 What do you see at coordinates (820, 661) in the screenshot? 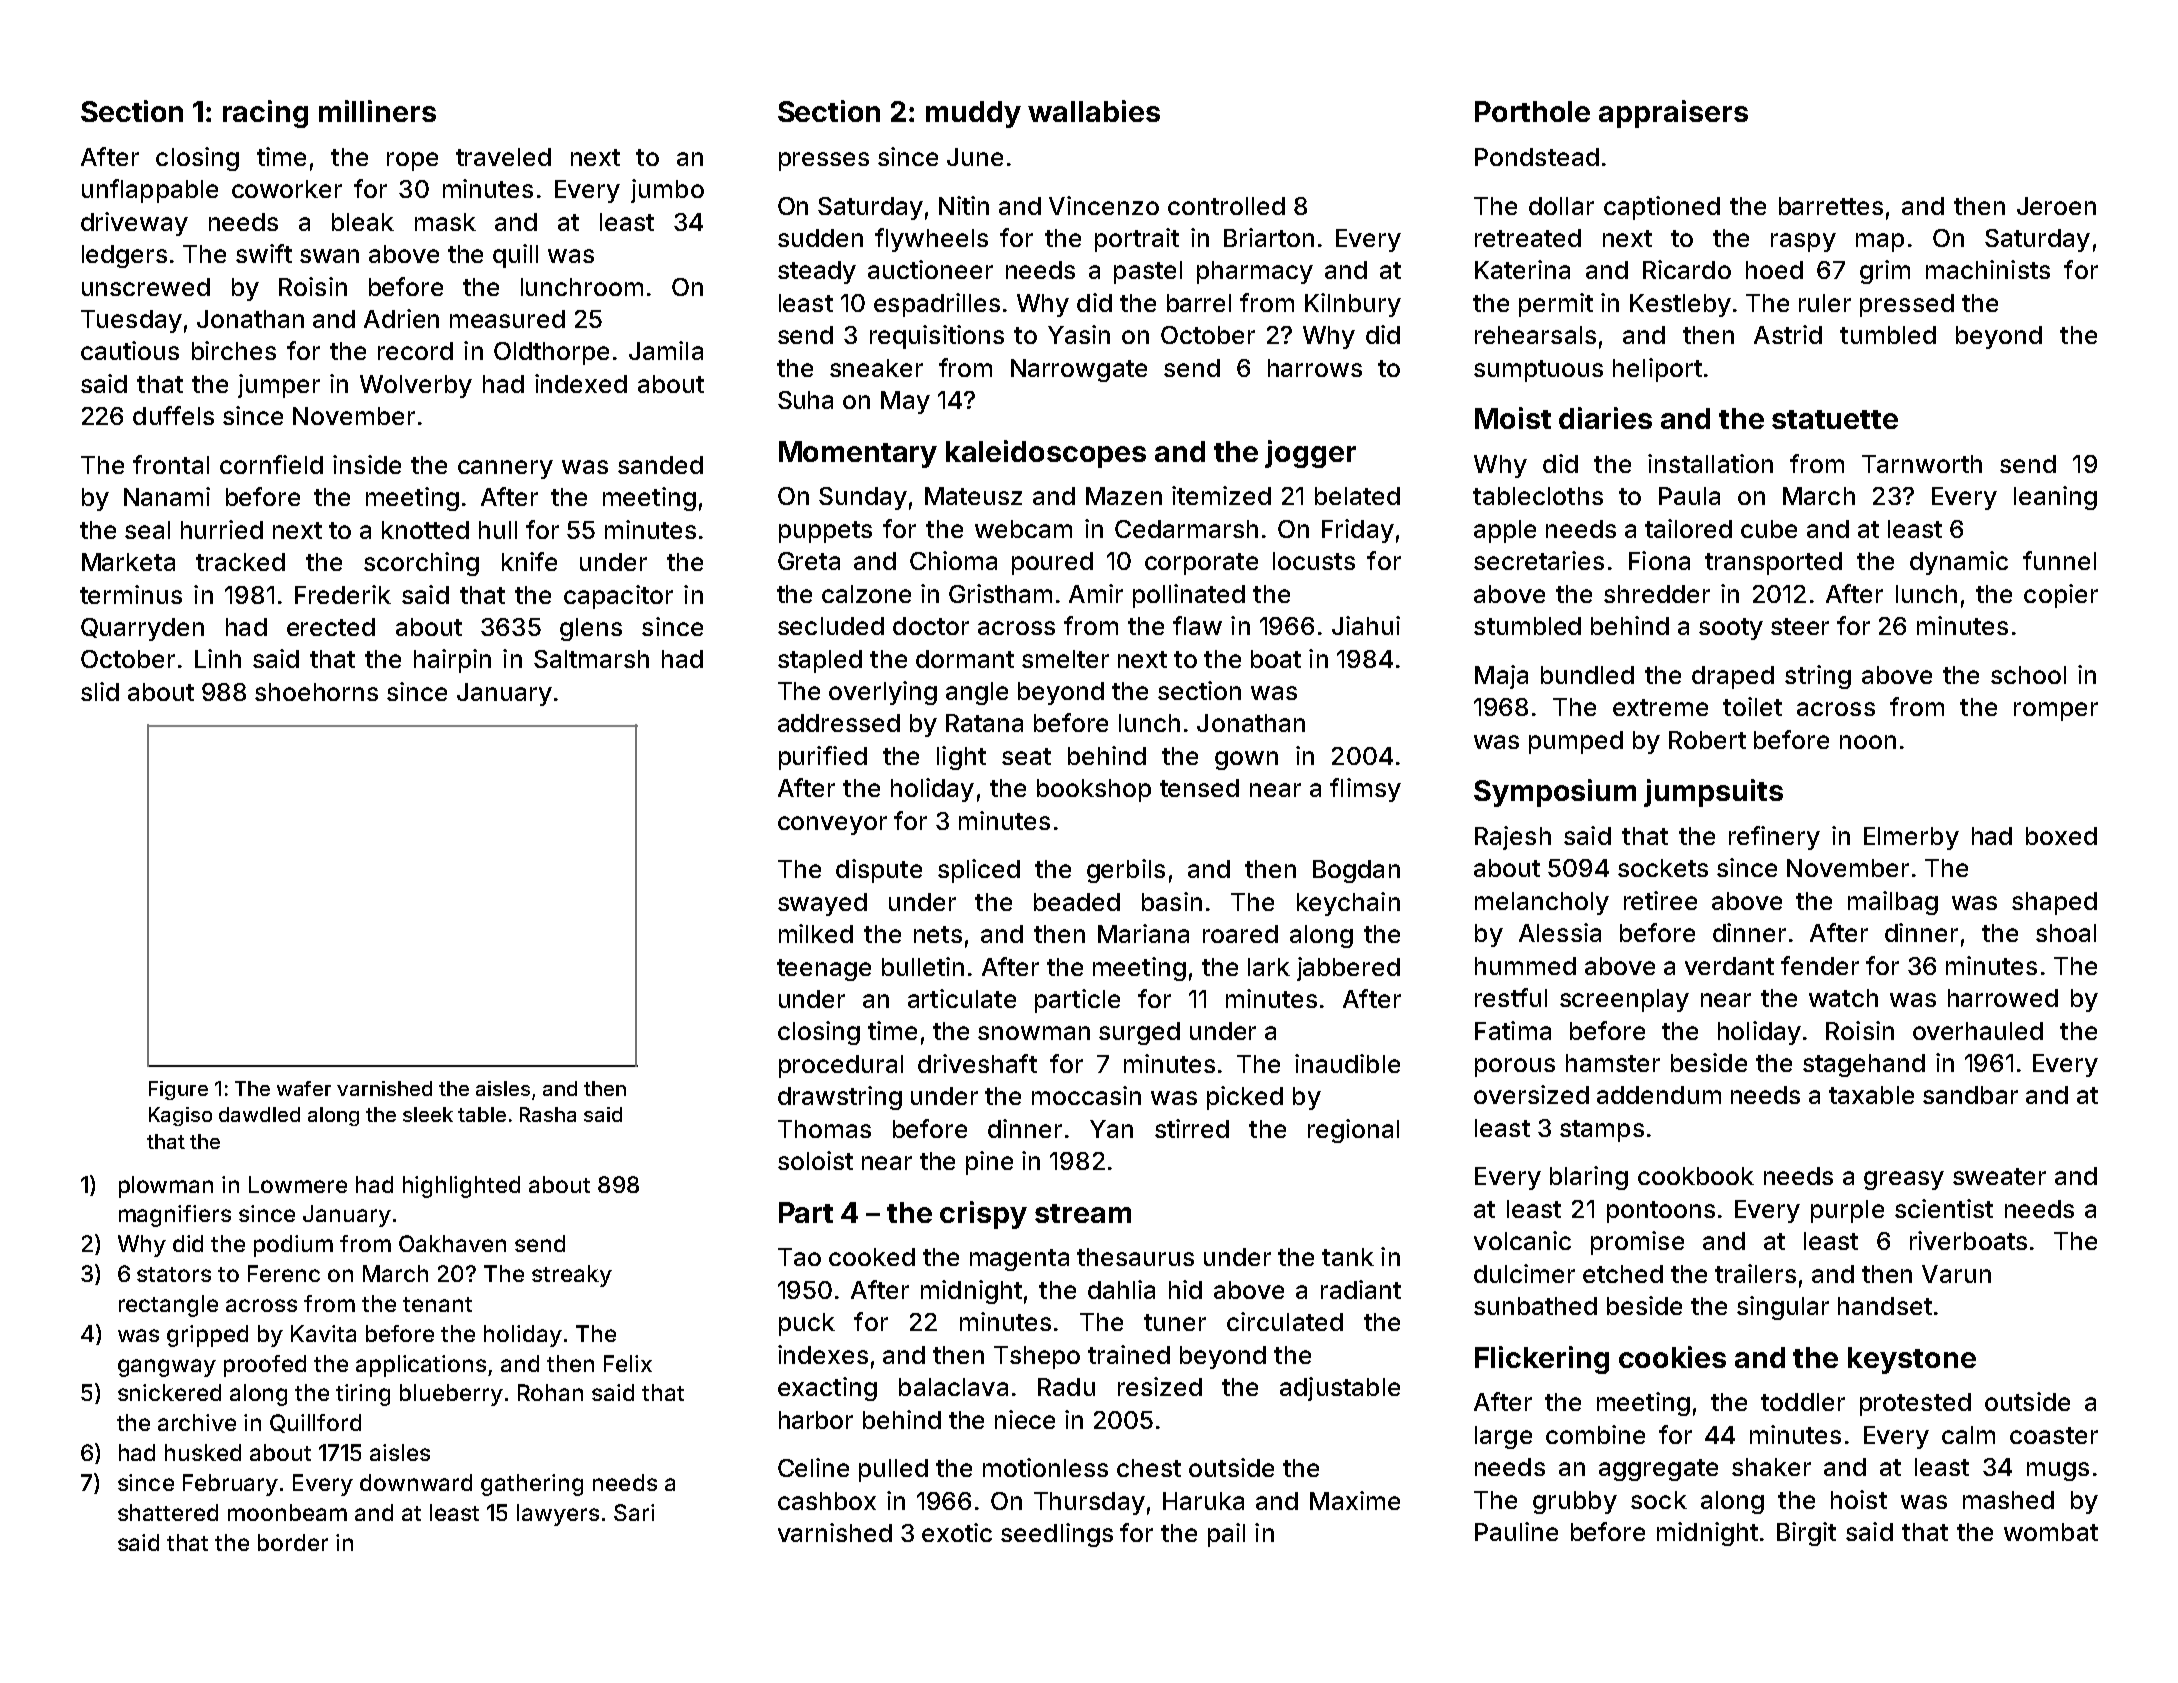
I see `stapled` at bounding box center [820, 661].
